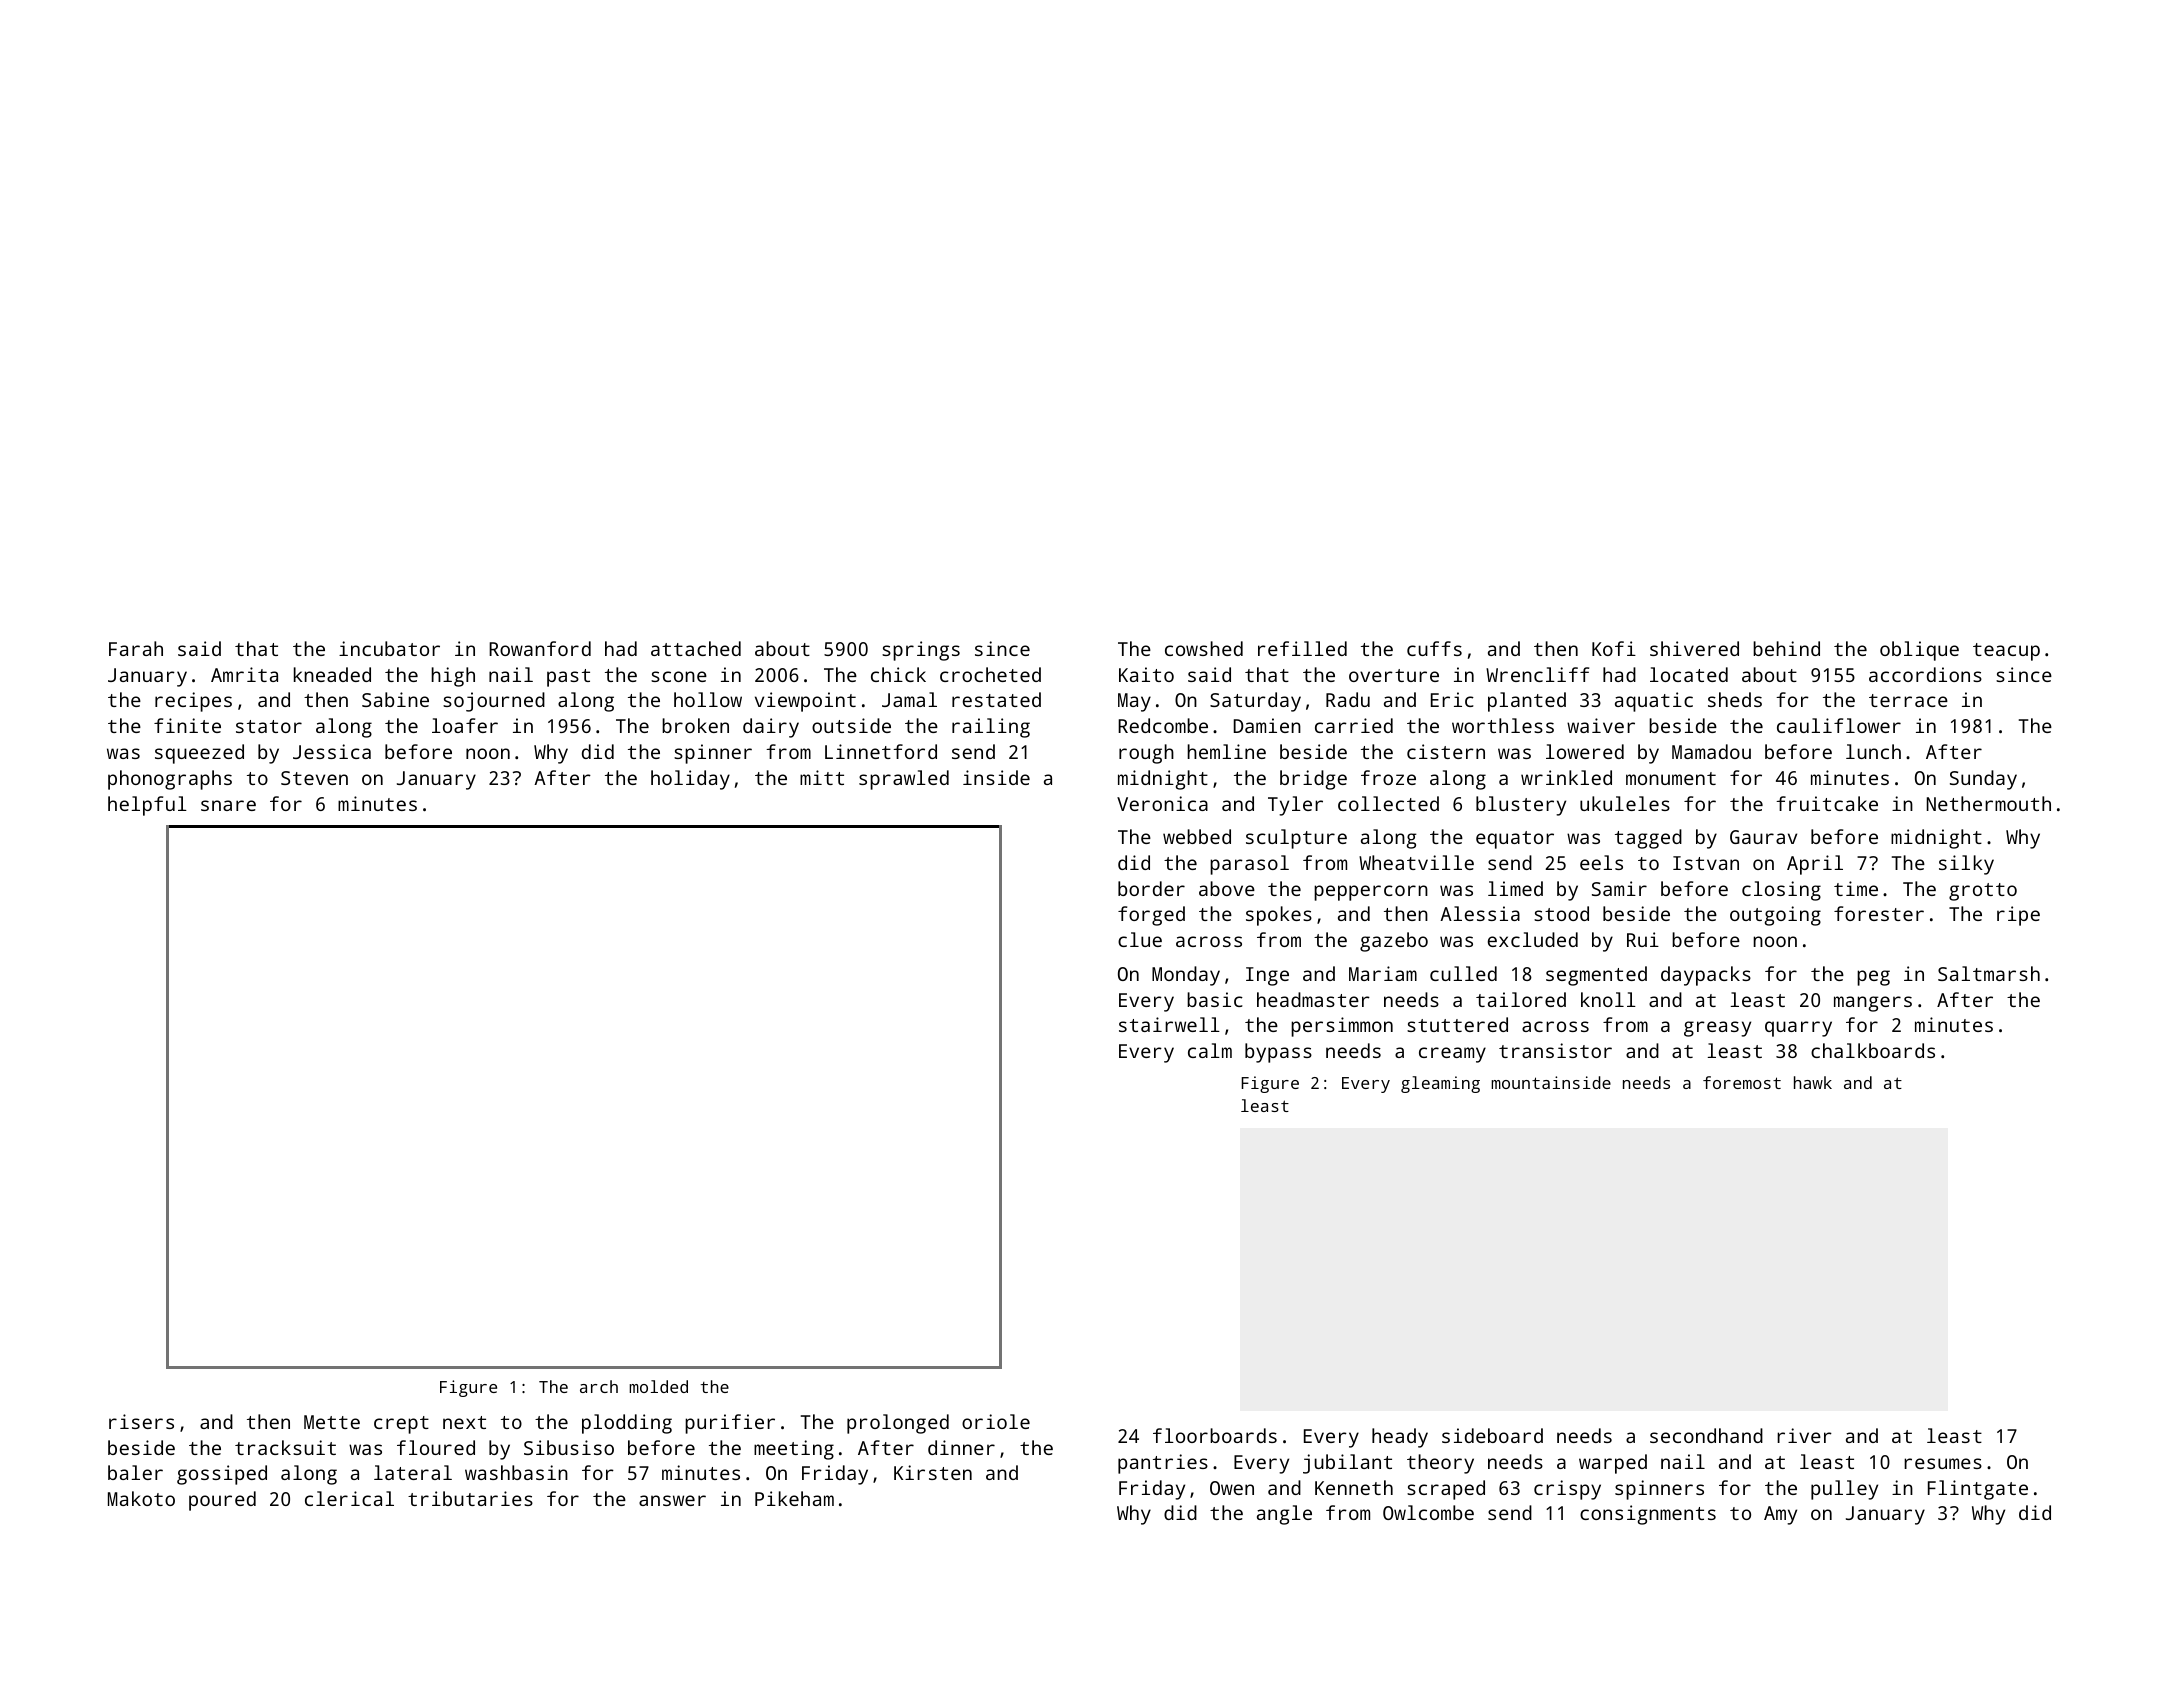 Image resolution: width=2178 pixels, height=1683 pixels. Describe the element at coordinates (2006, 652) in the screenshot. I see `teacup` at that location.
